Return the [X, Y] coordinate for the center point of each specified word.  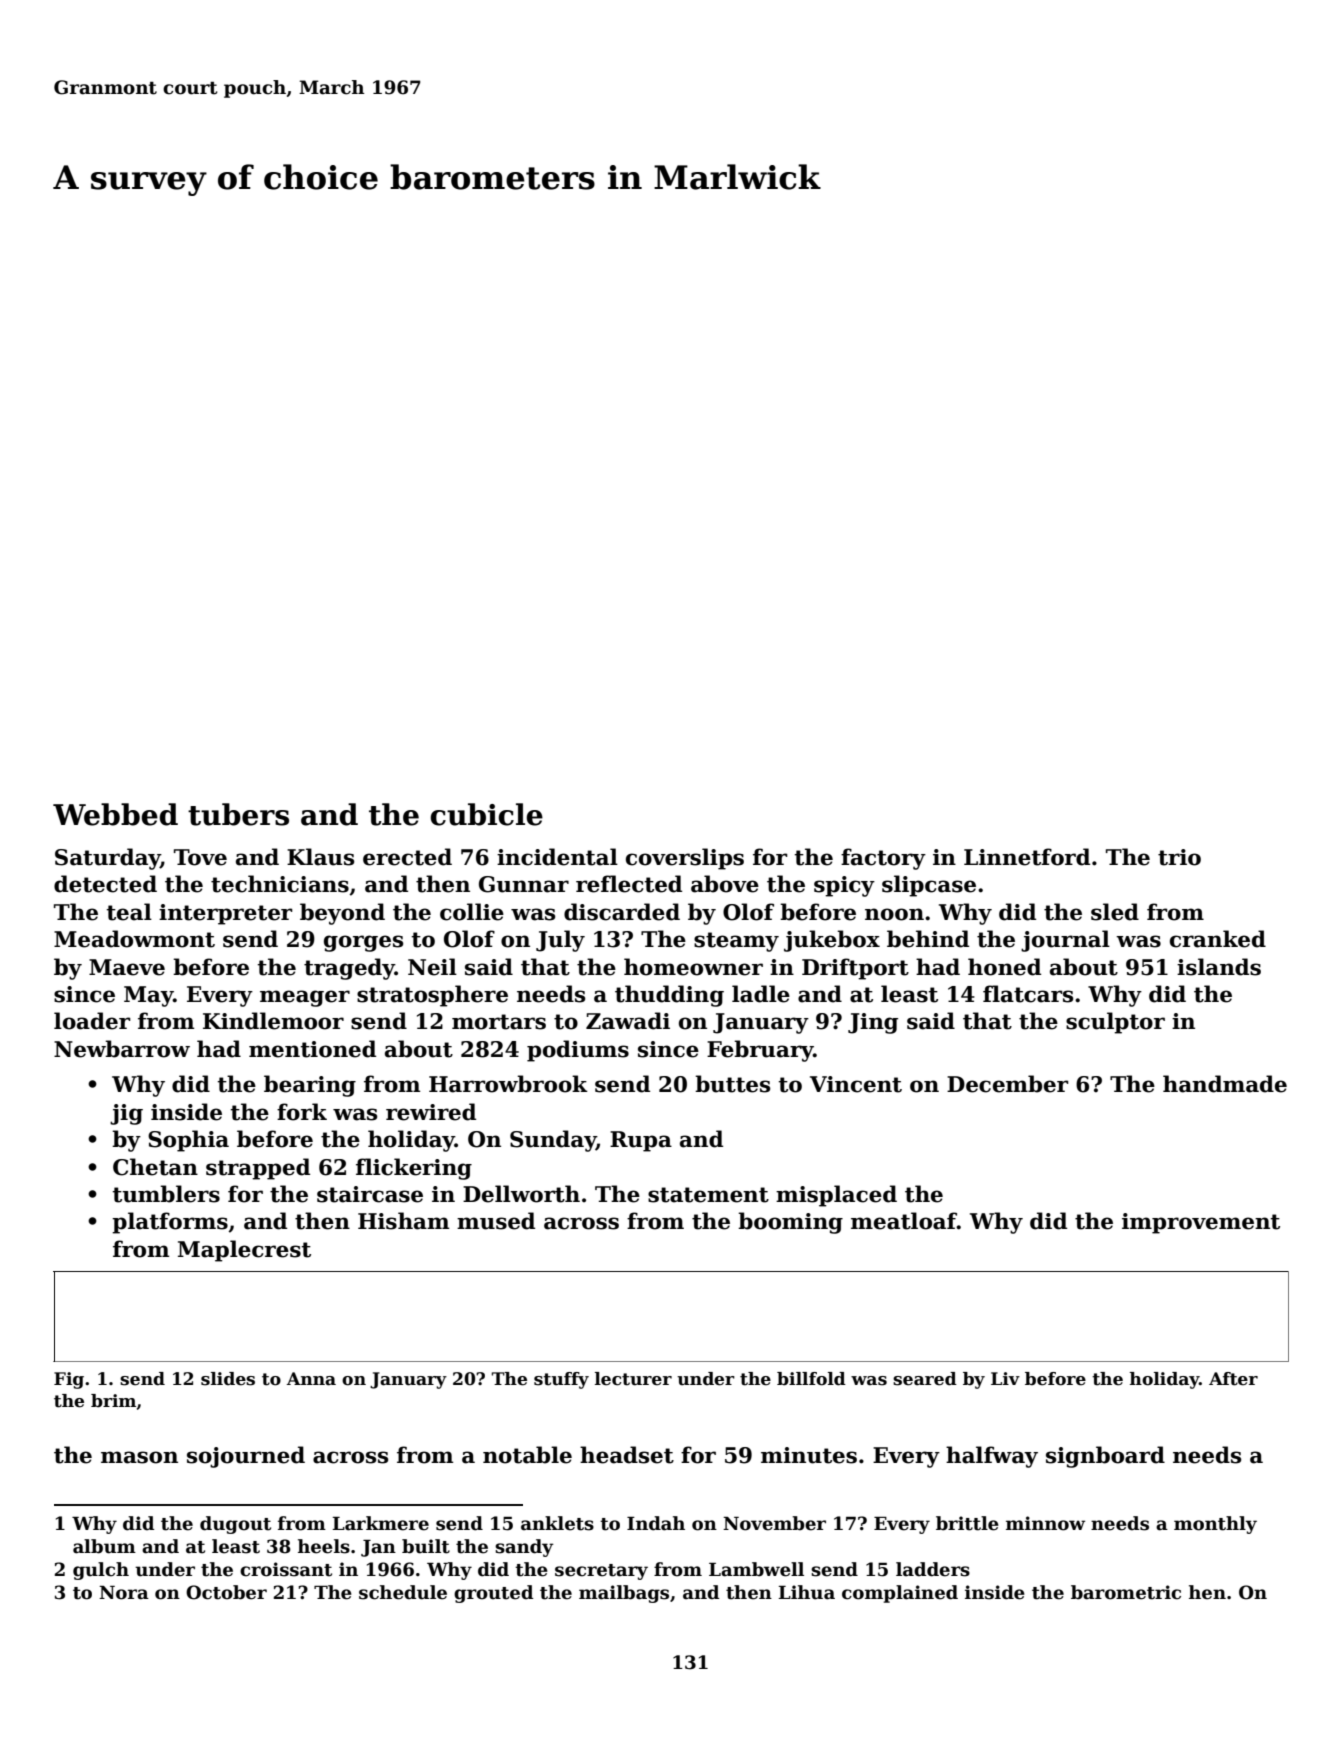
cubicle [486, 814]
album [104, 1546]
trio [1179, 857]
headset [627, 1455]
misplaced [836, 1196]
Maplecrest [244, 1251]
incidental [557, 857]
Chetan [155, 1167]
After [1233, 1379]
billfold [811, 1379]
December [1008, 1084]
